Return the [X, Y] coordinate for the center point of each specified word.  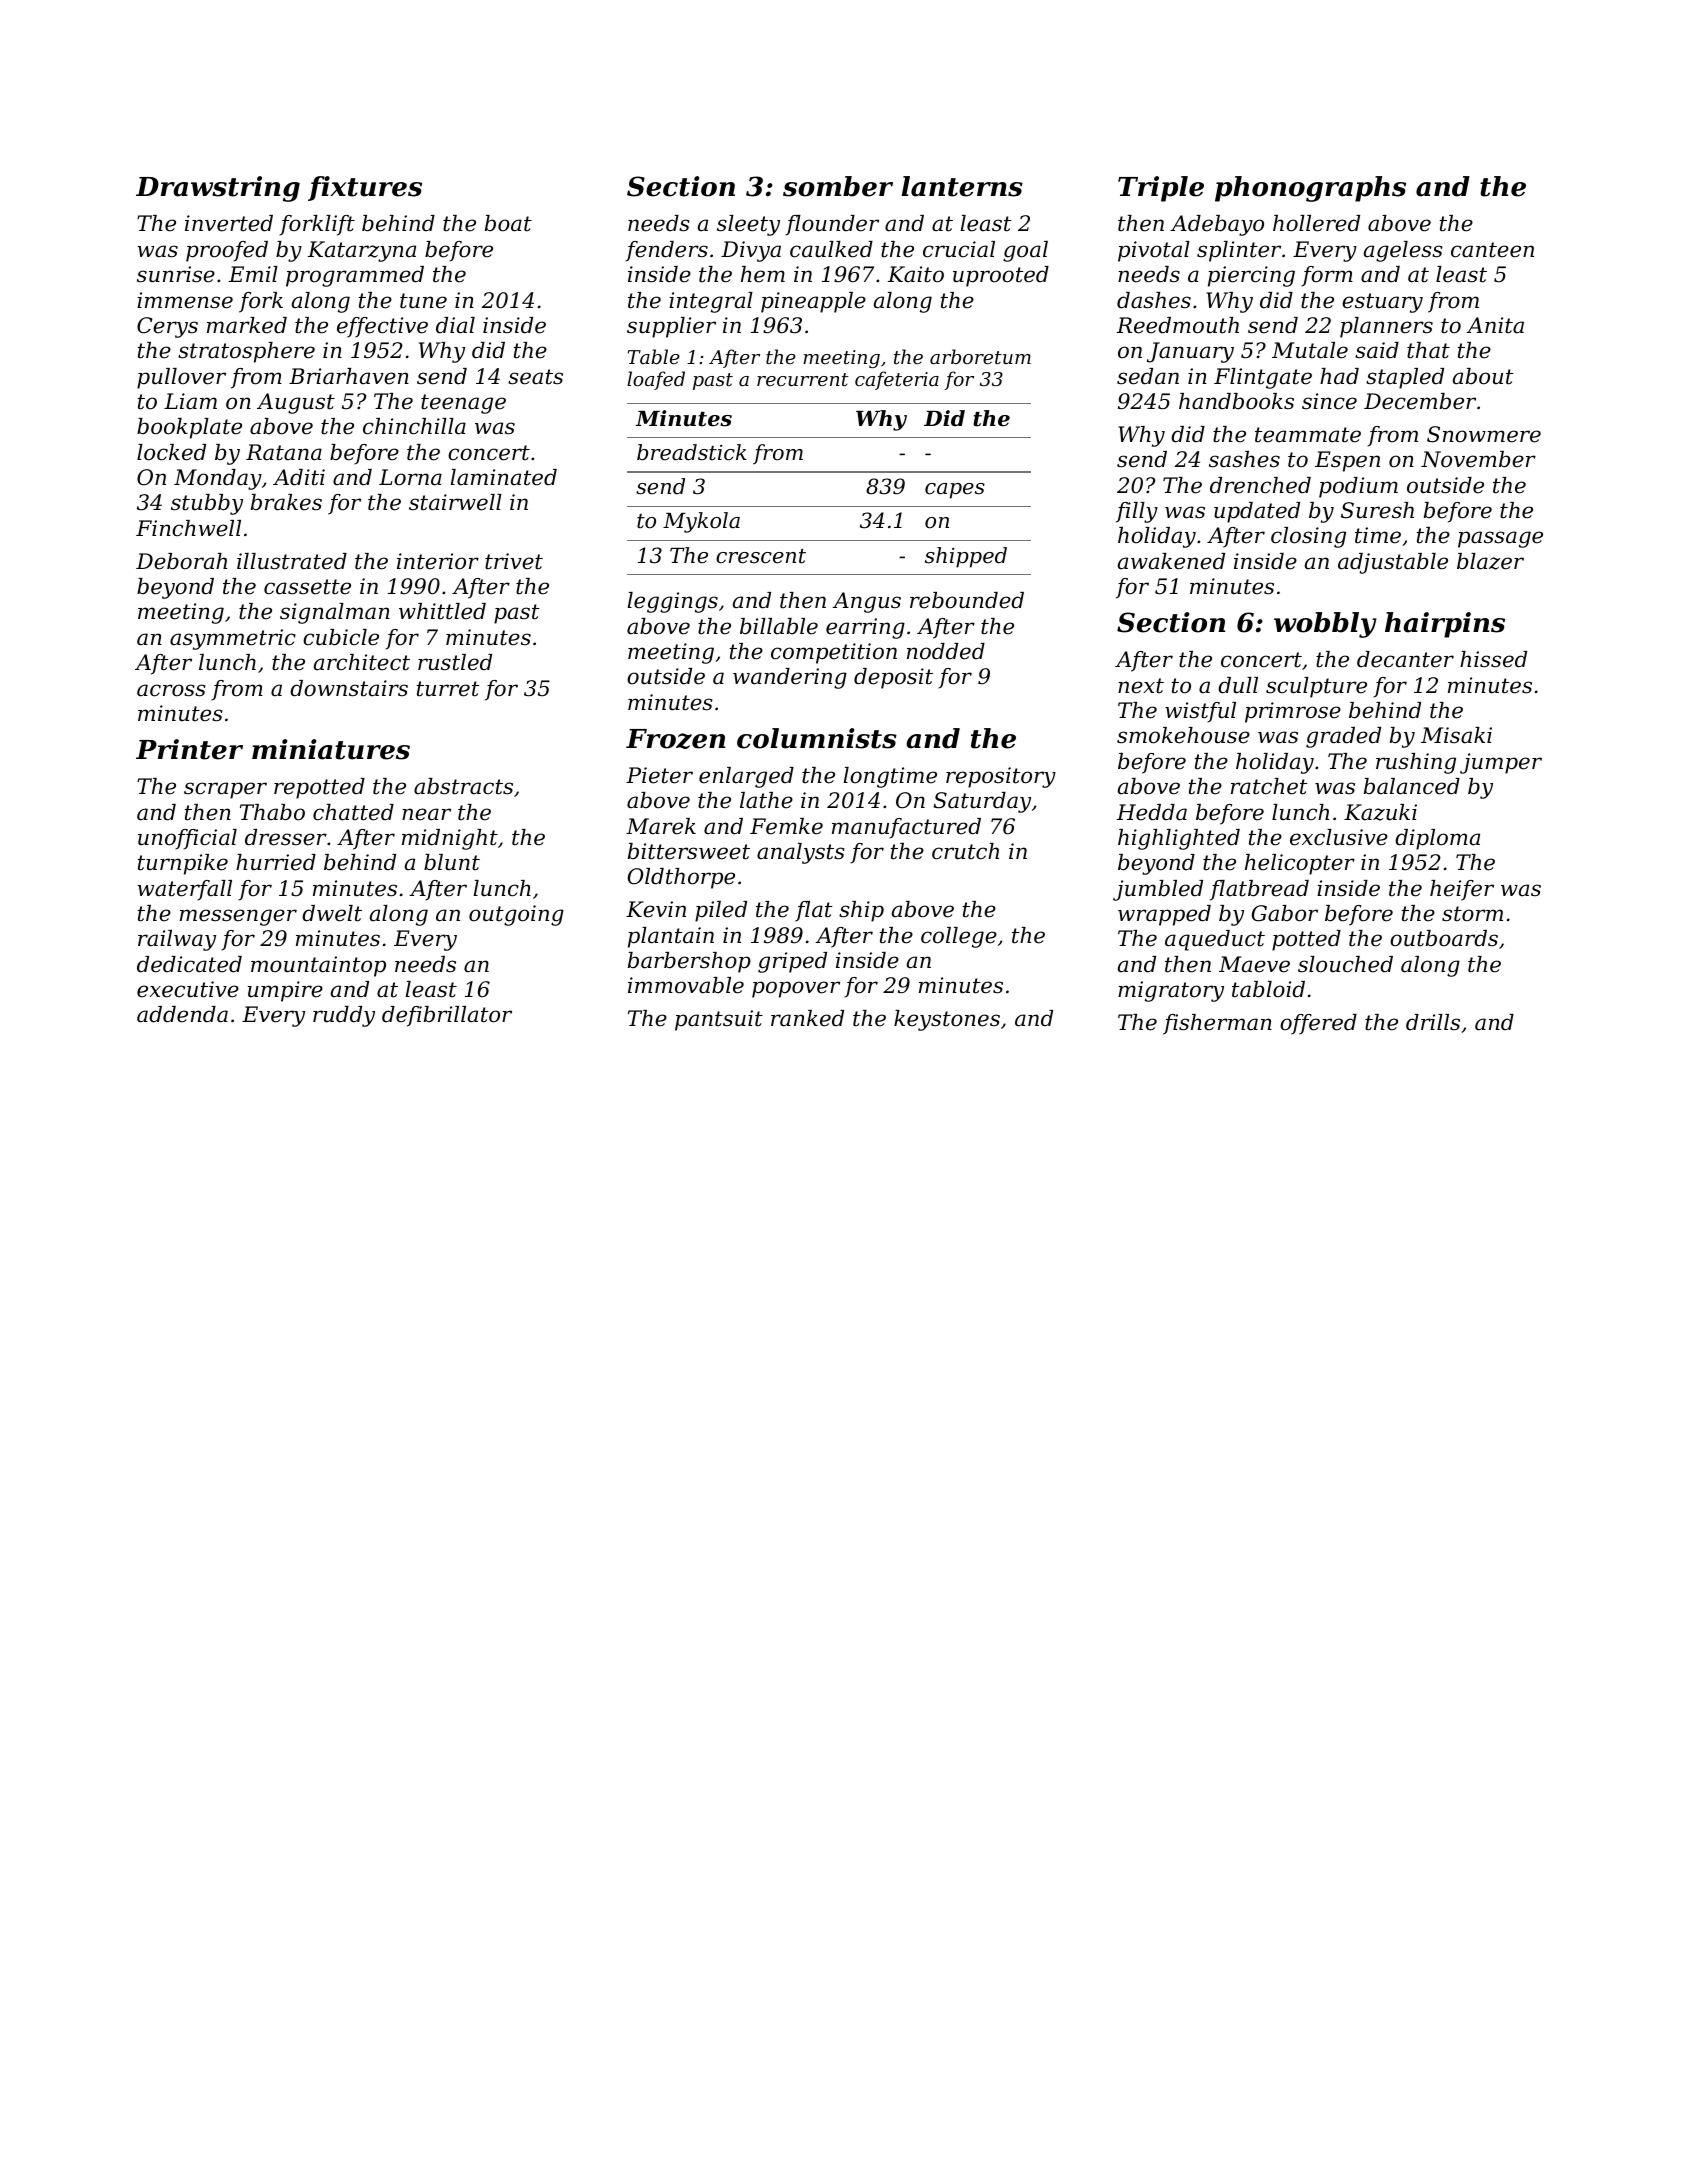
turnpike [183, 864]
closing [1308, 537]
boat [508, 223]
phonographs [1310, 189]
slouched [1345, 964]
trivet [514, 561]
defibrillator [447, 1016]
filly [1137, 512]
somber [838, 186]
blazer [1490, 561]
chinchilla [414, 426]
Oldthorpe [681, 878]
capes [955, 491]
